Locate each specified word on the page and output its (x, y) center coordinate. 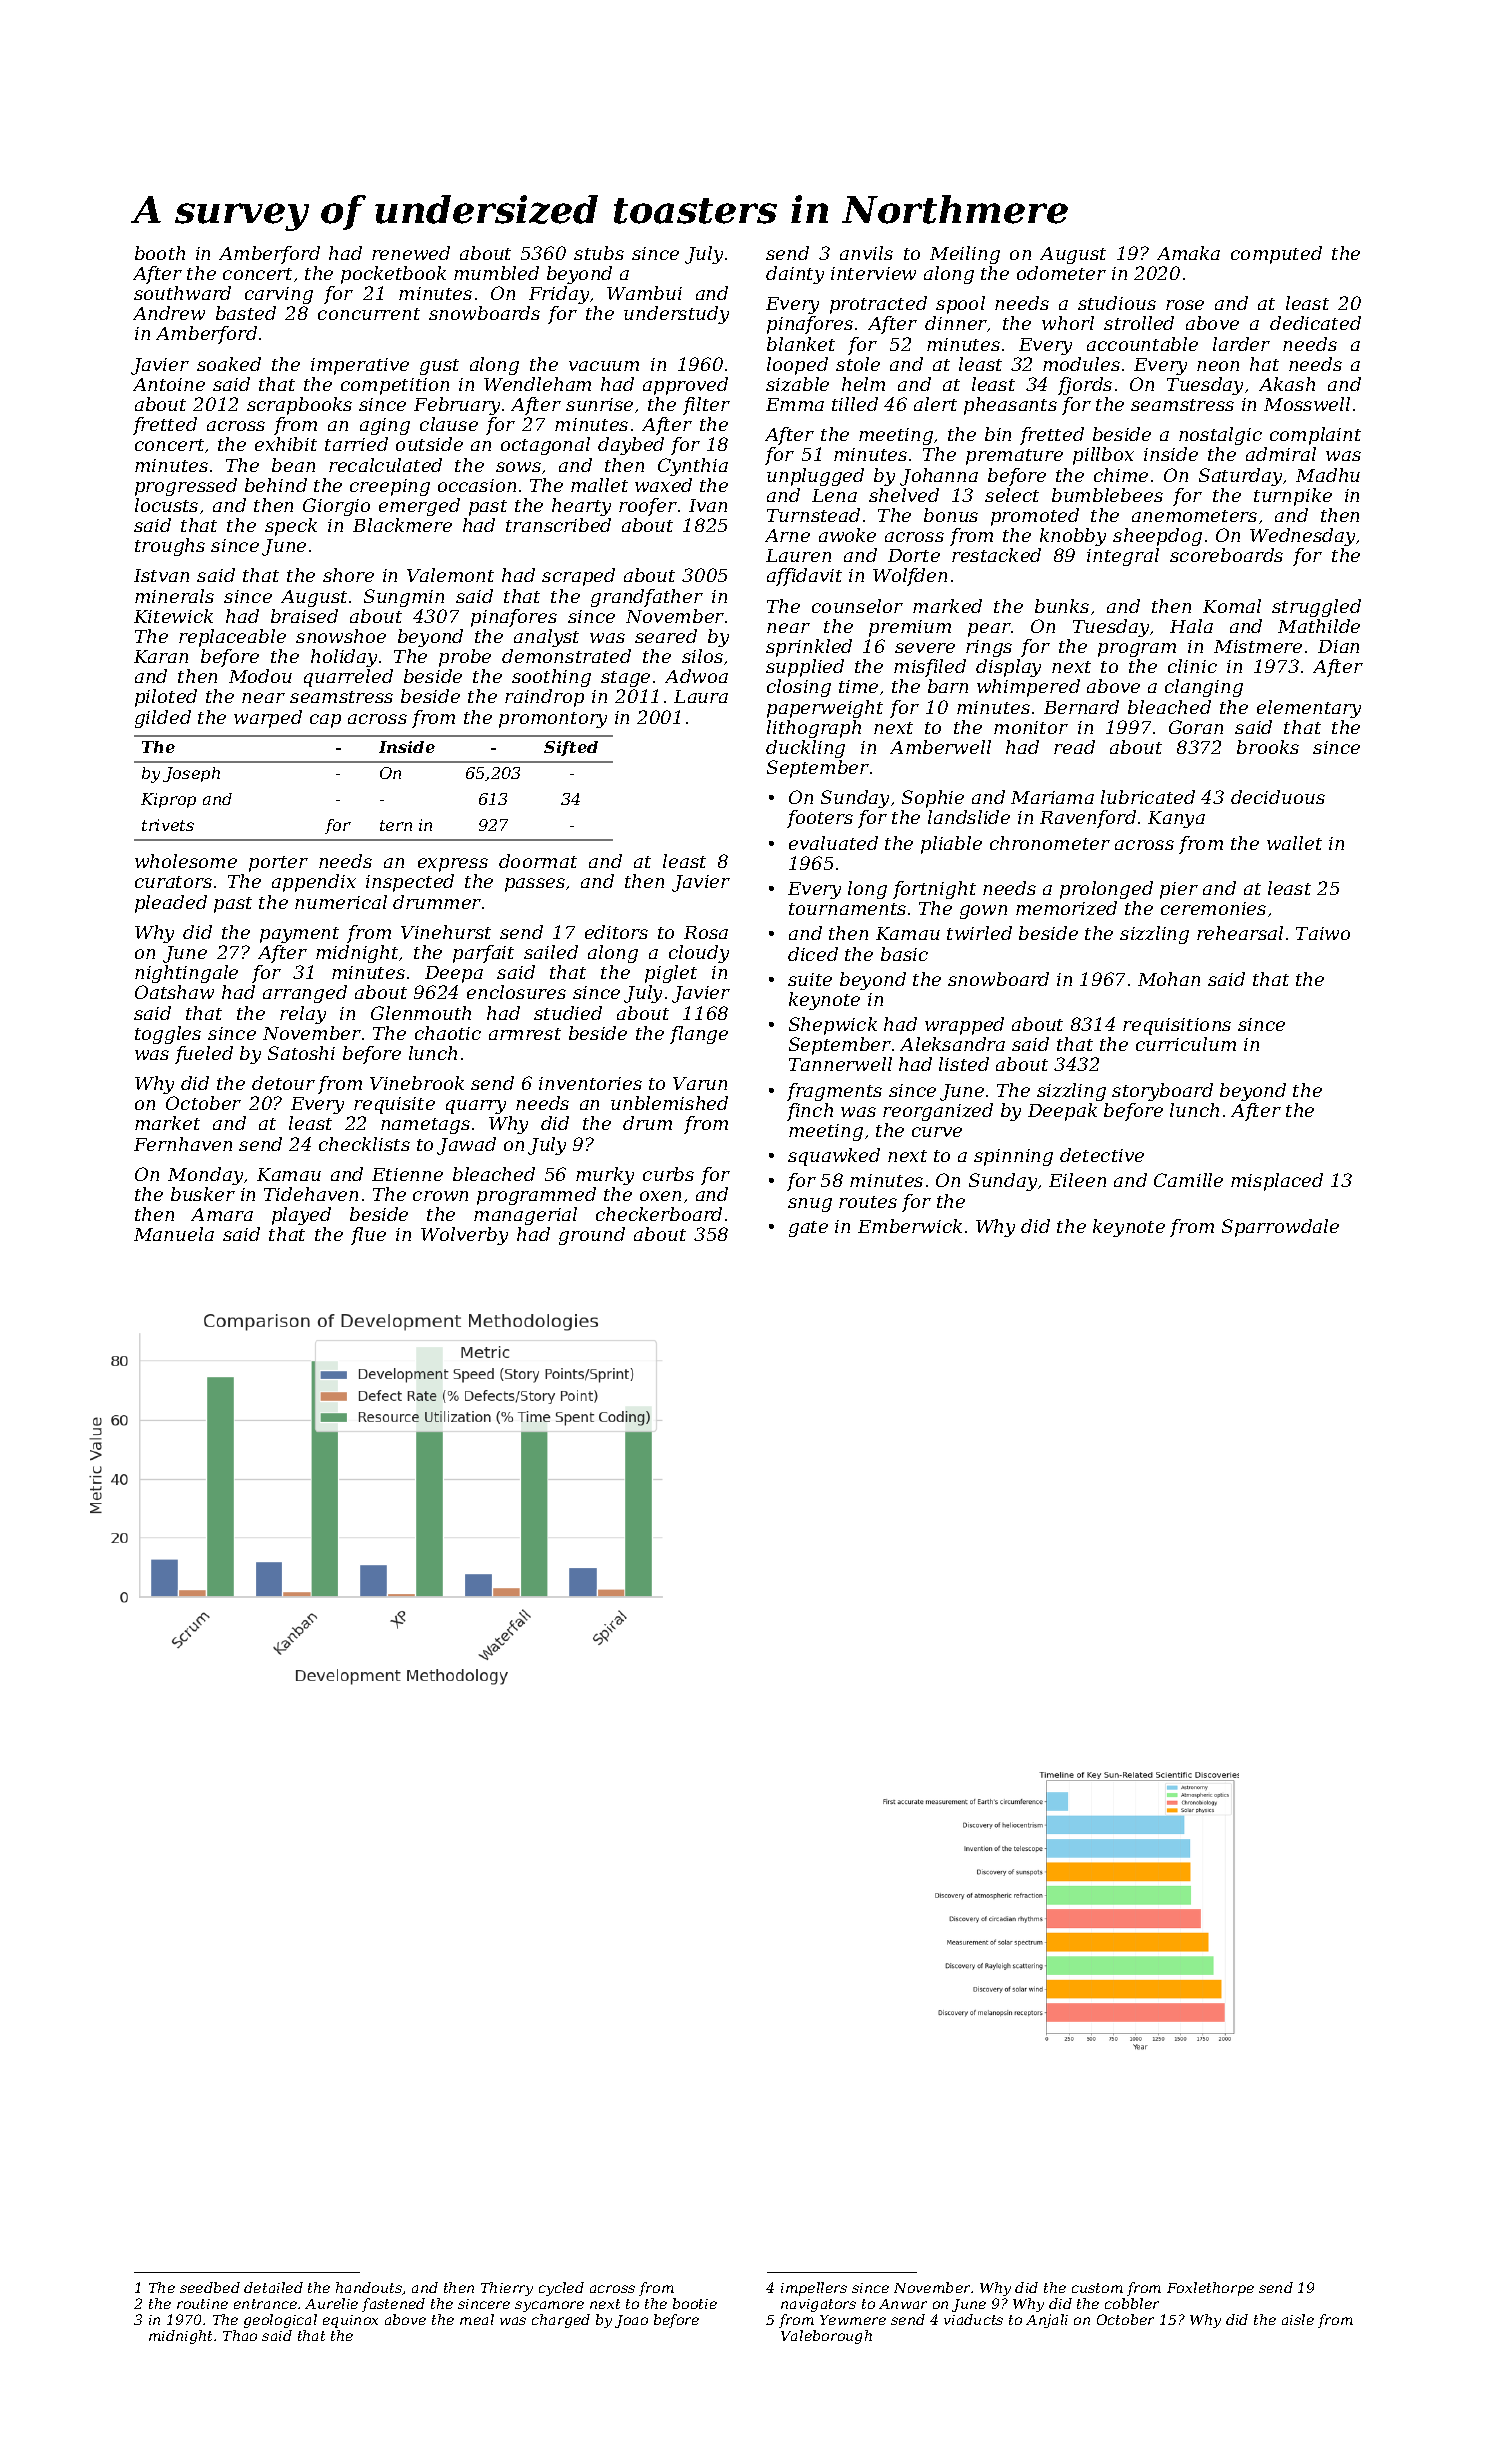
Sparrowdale (1280, 1228)
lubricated (1148, 797)
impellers (814, 2289)
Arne (787, 535)
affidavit (804, 577)
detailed (273, 2287)
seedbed (210, 2287)
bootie (695, 2303)
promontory (553, 720)
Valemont (450, 575)
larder (1241, 344)
